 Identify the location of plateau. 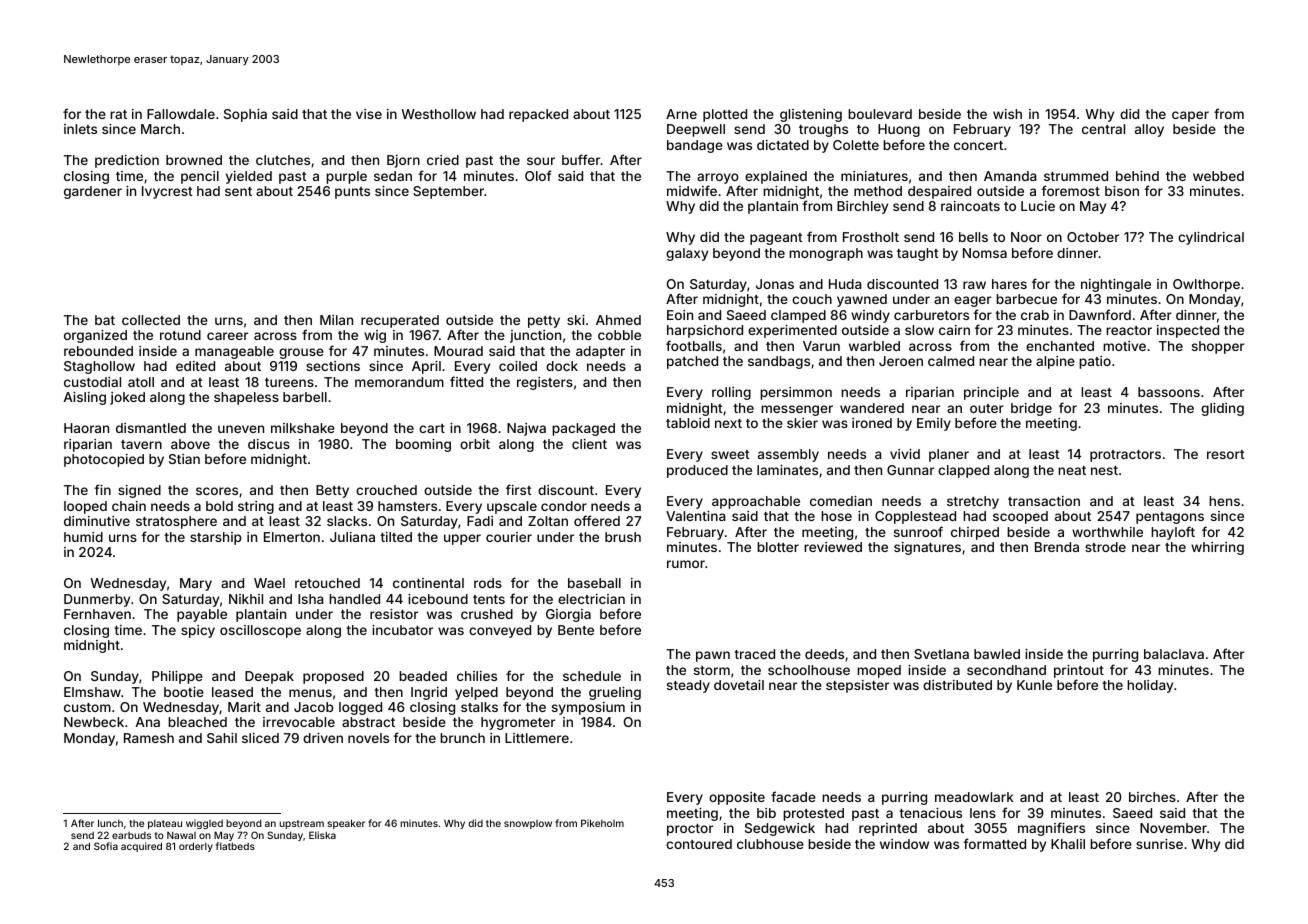
(165, 824).
